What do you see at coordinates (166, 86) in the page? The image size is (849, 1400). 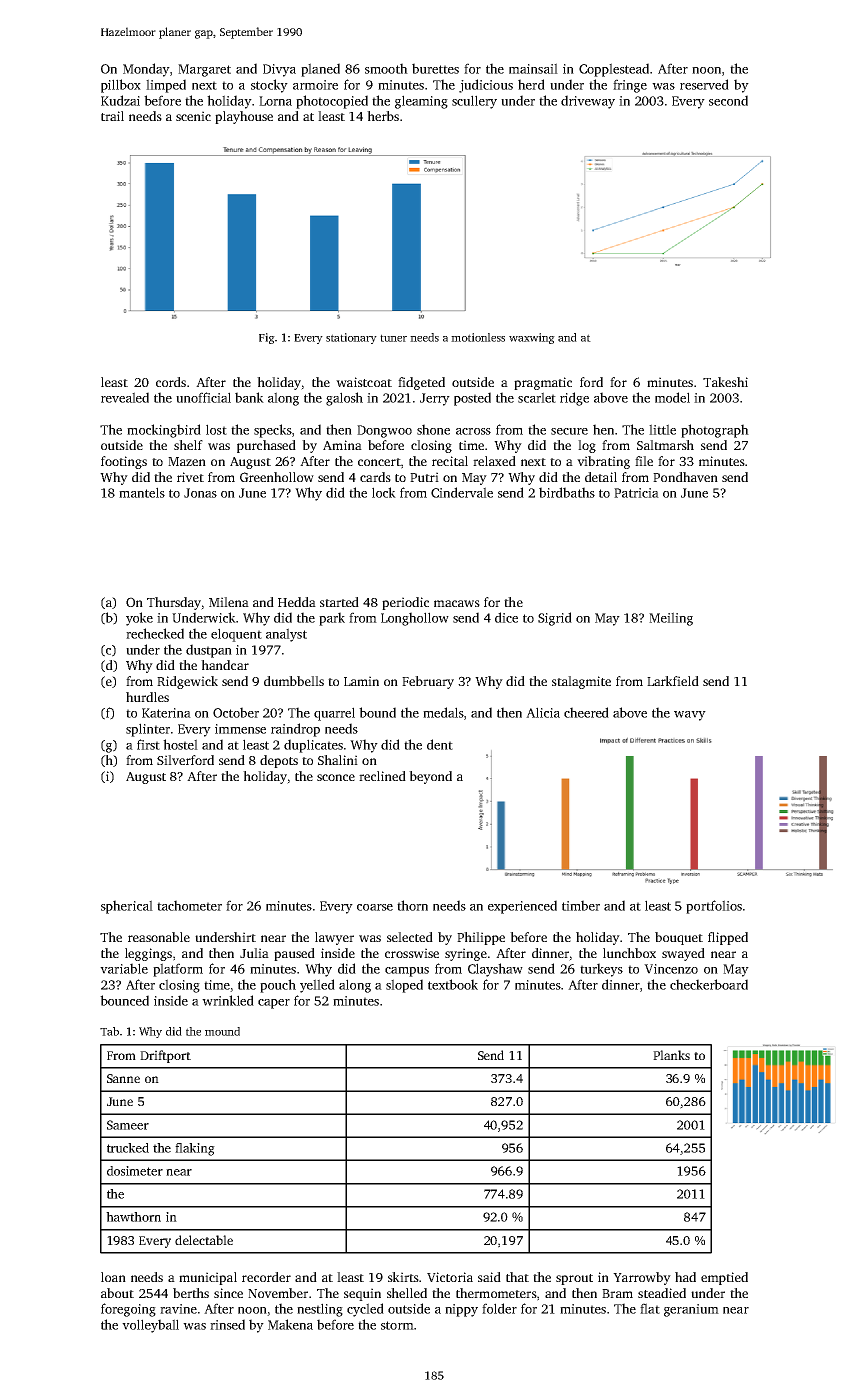 I see `limped` at bounding box center [166, 86].
